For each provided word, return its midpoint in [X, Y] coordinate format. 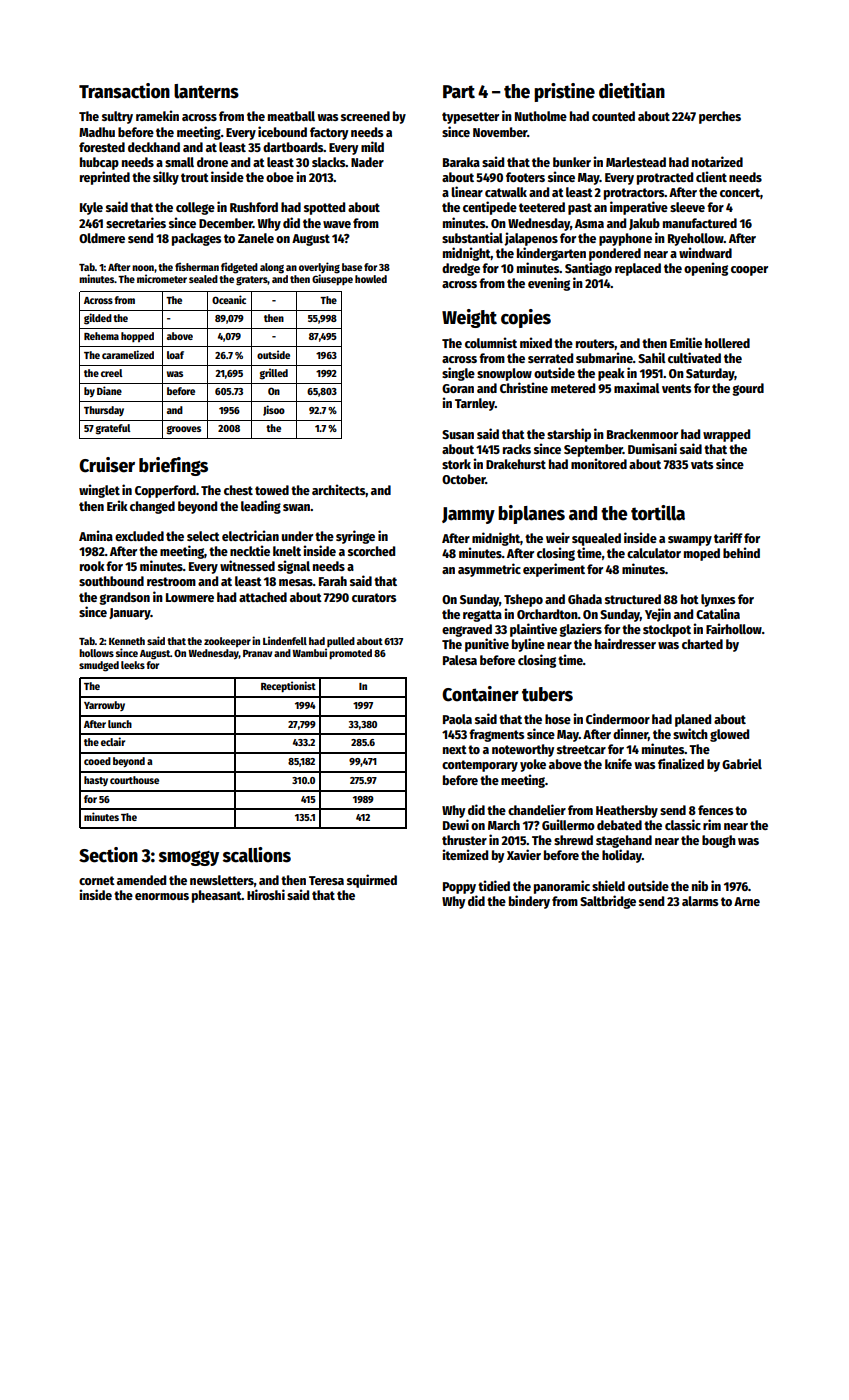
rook [92, 566]
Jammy [468, 515]
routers [595, 344]
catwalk [506, 192]
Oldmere [102, 238]
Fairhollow [734, 628]
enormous [162, 896]
